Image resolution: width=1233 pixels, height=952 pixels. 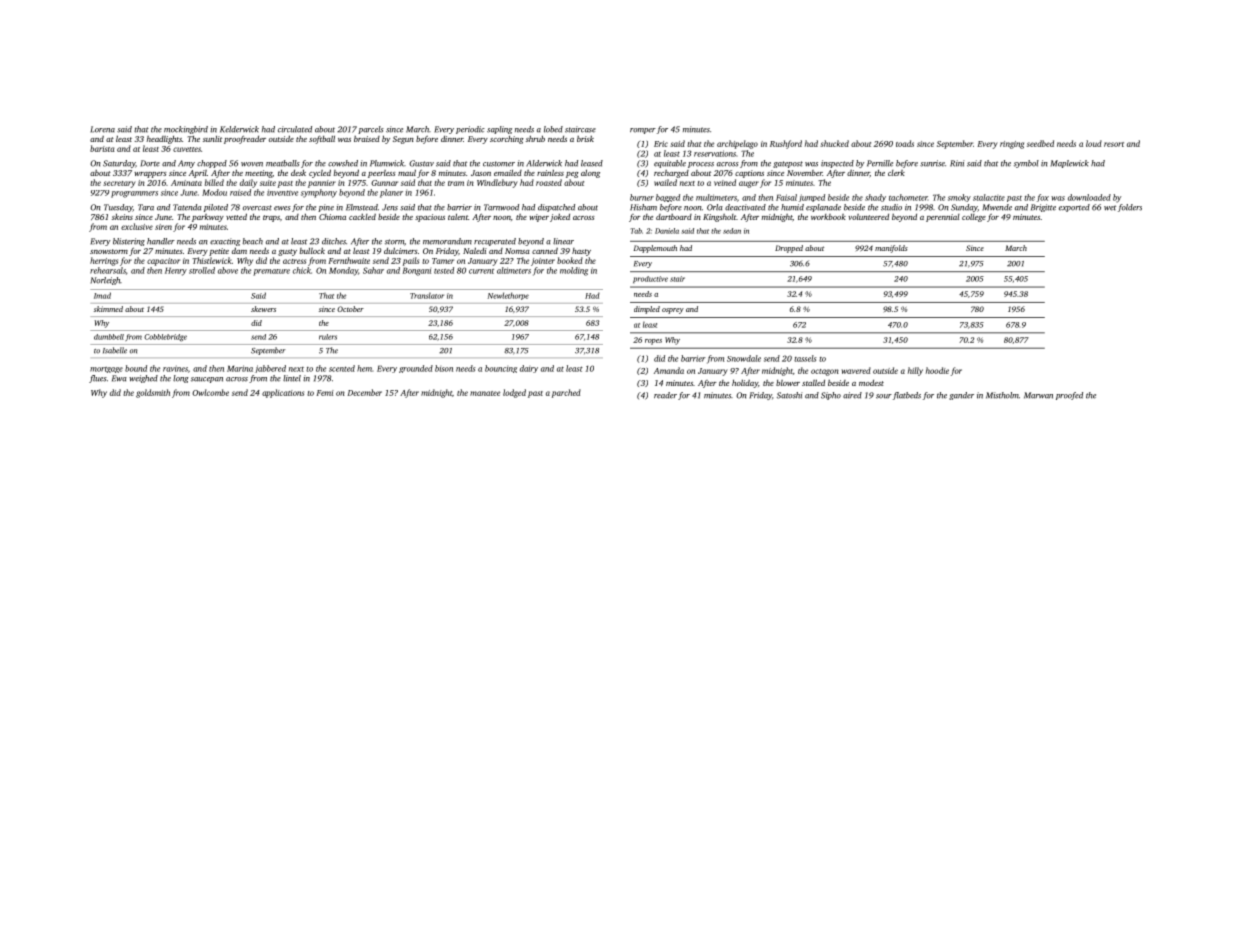 I want to click on Ewa, so click(x=119, y=378).
